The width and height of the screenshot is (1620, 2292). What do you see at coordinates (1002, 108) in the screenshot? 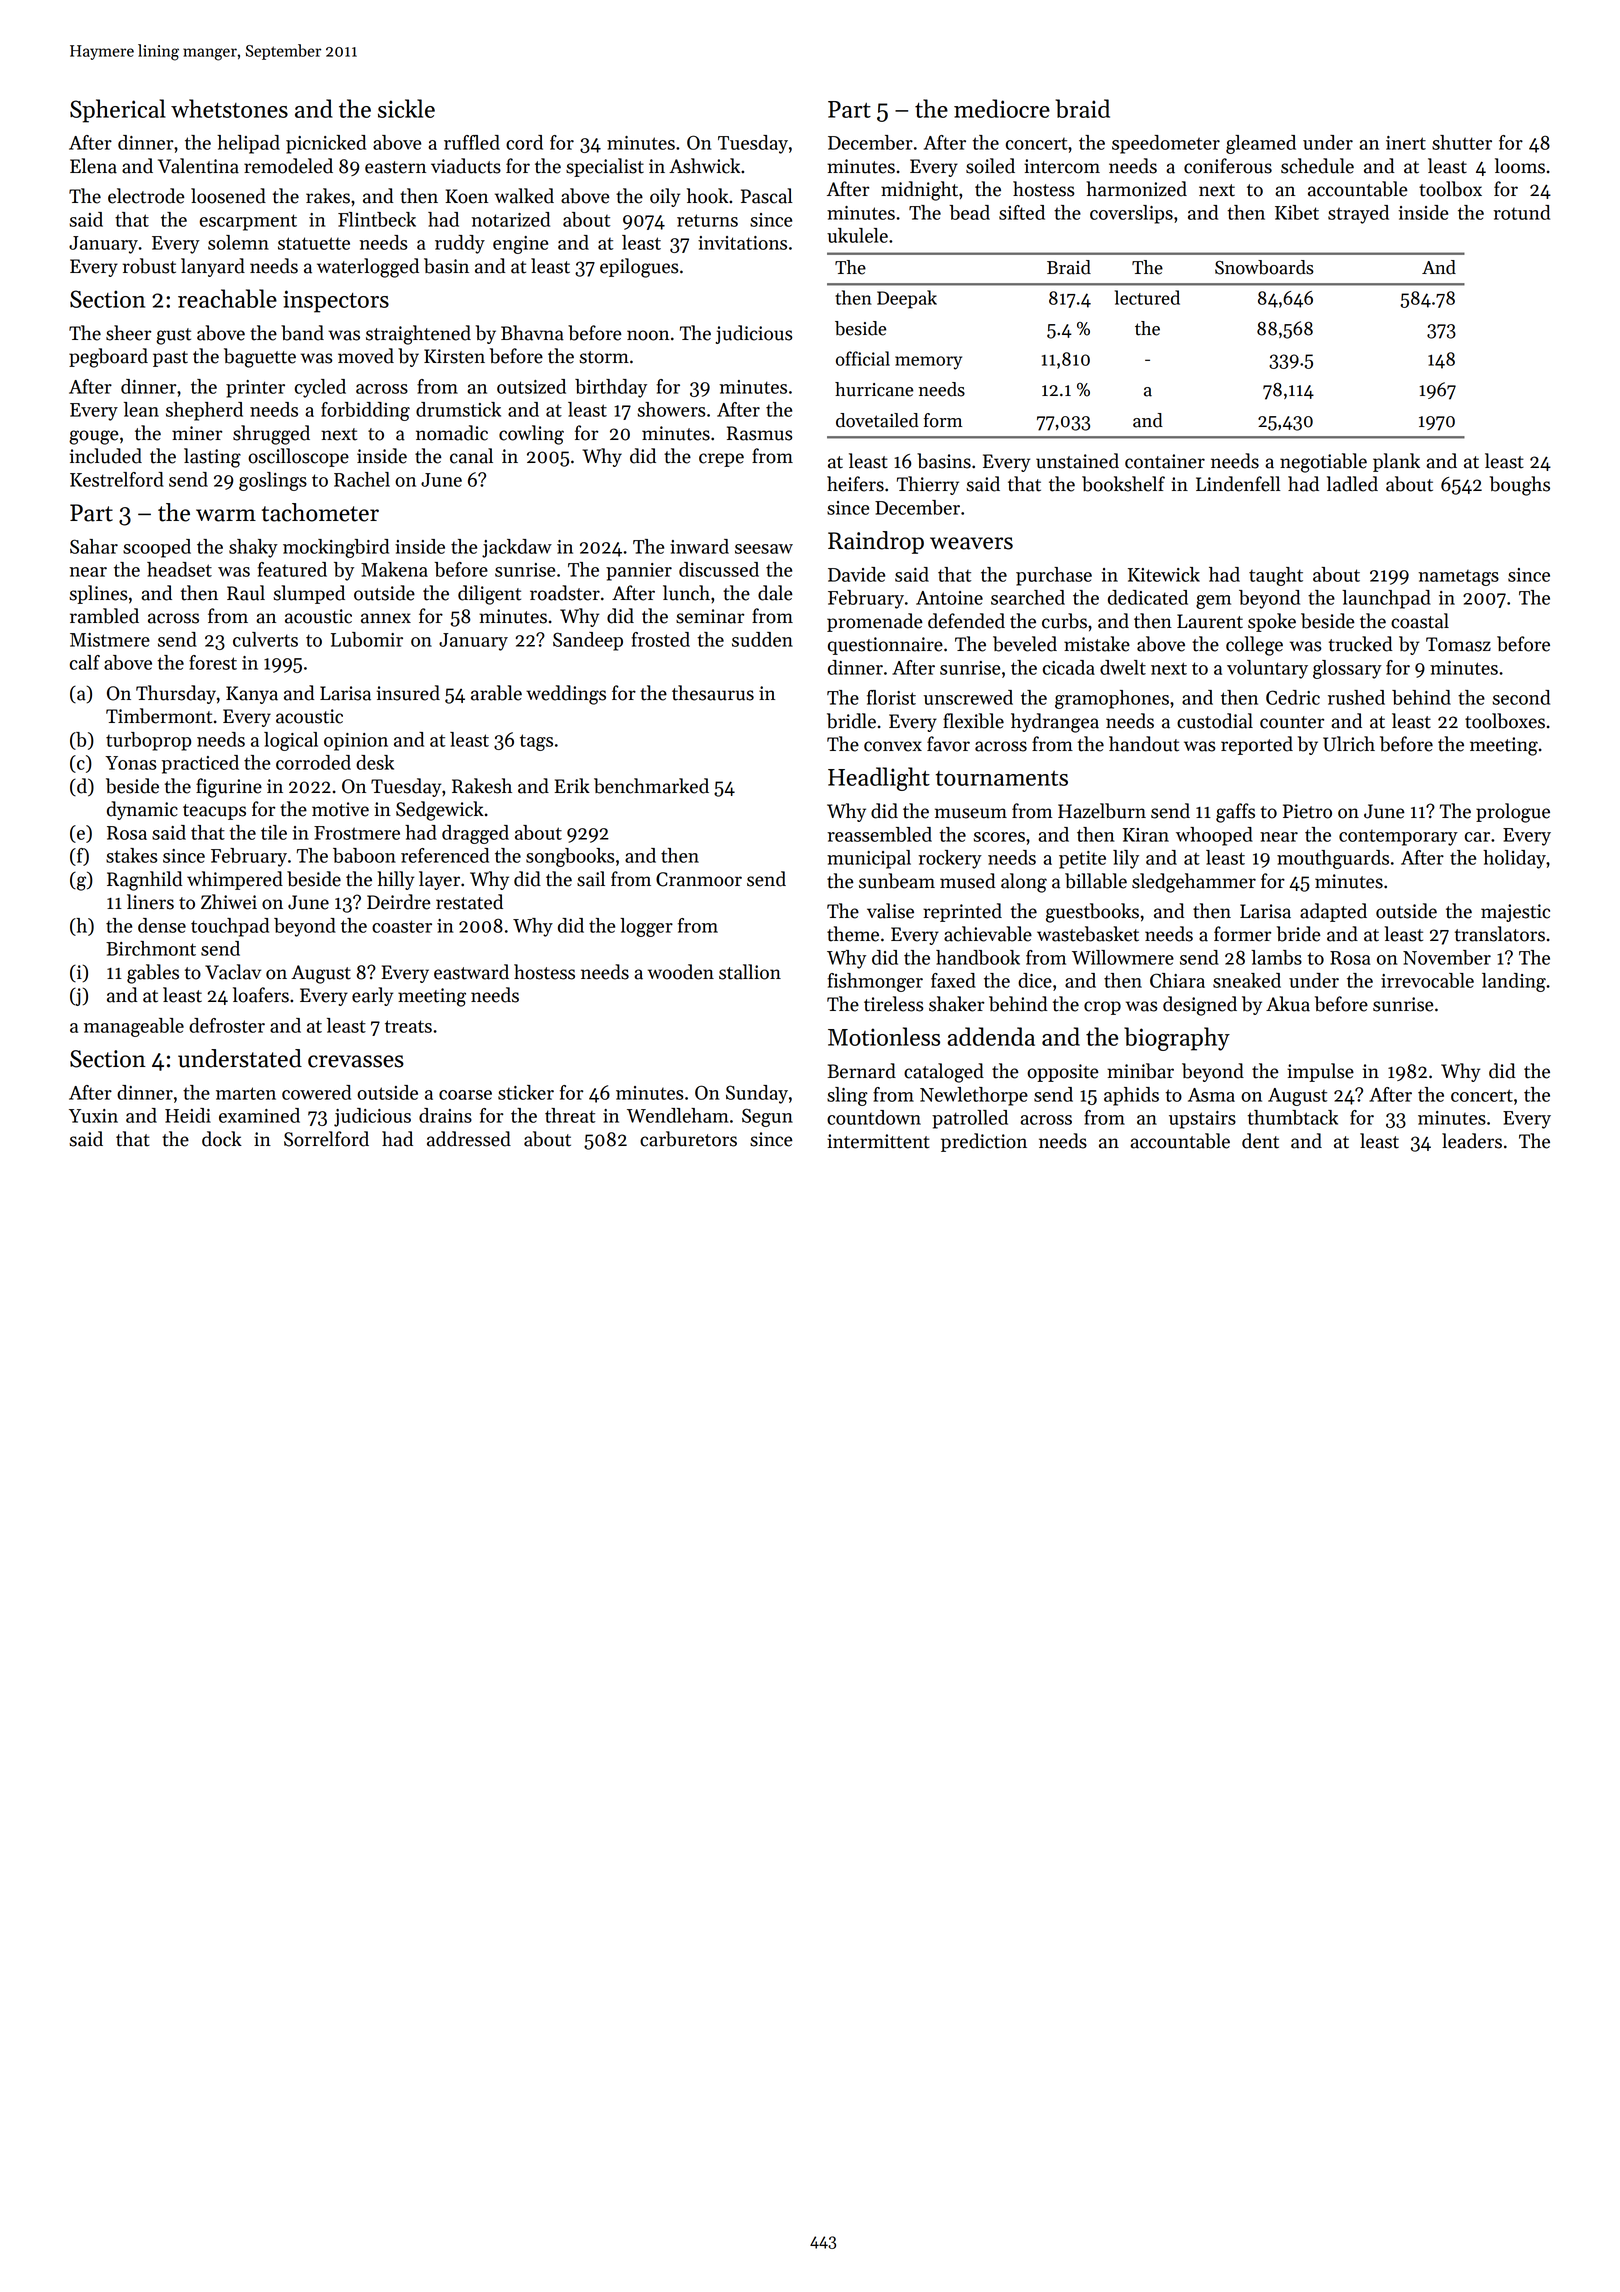
I see `mediocre` at bounding box center [1002, 108].
